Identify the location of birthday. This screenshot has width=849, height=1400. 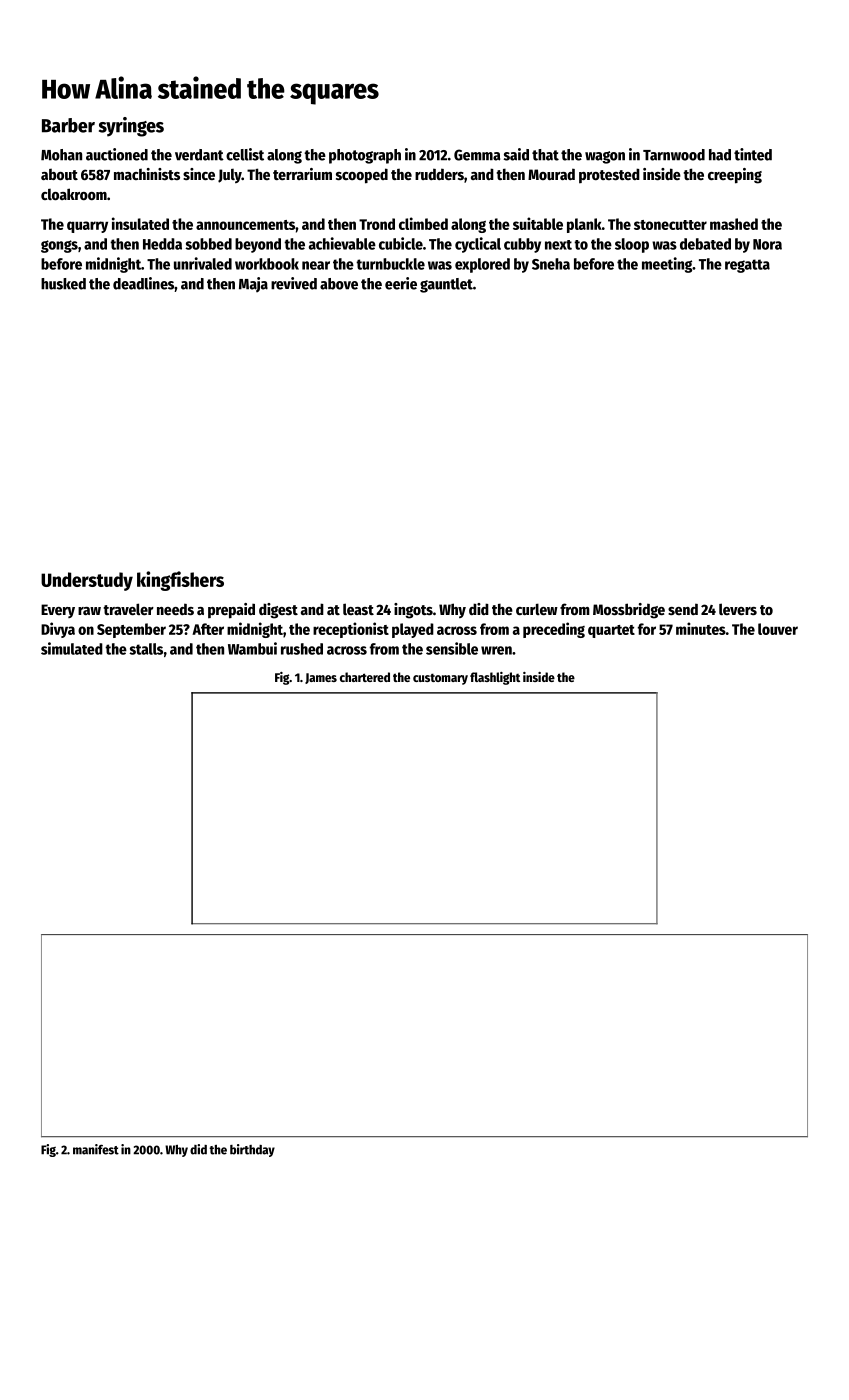
(252, 1150).
